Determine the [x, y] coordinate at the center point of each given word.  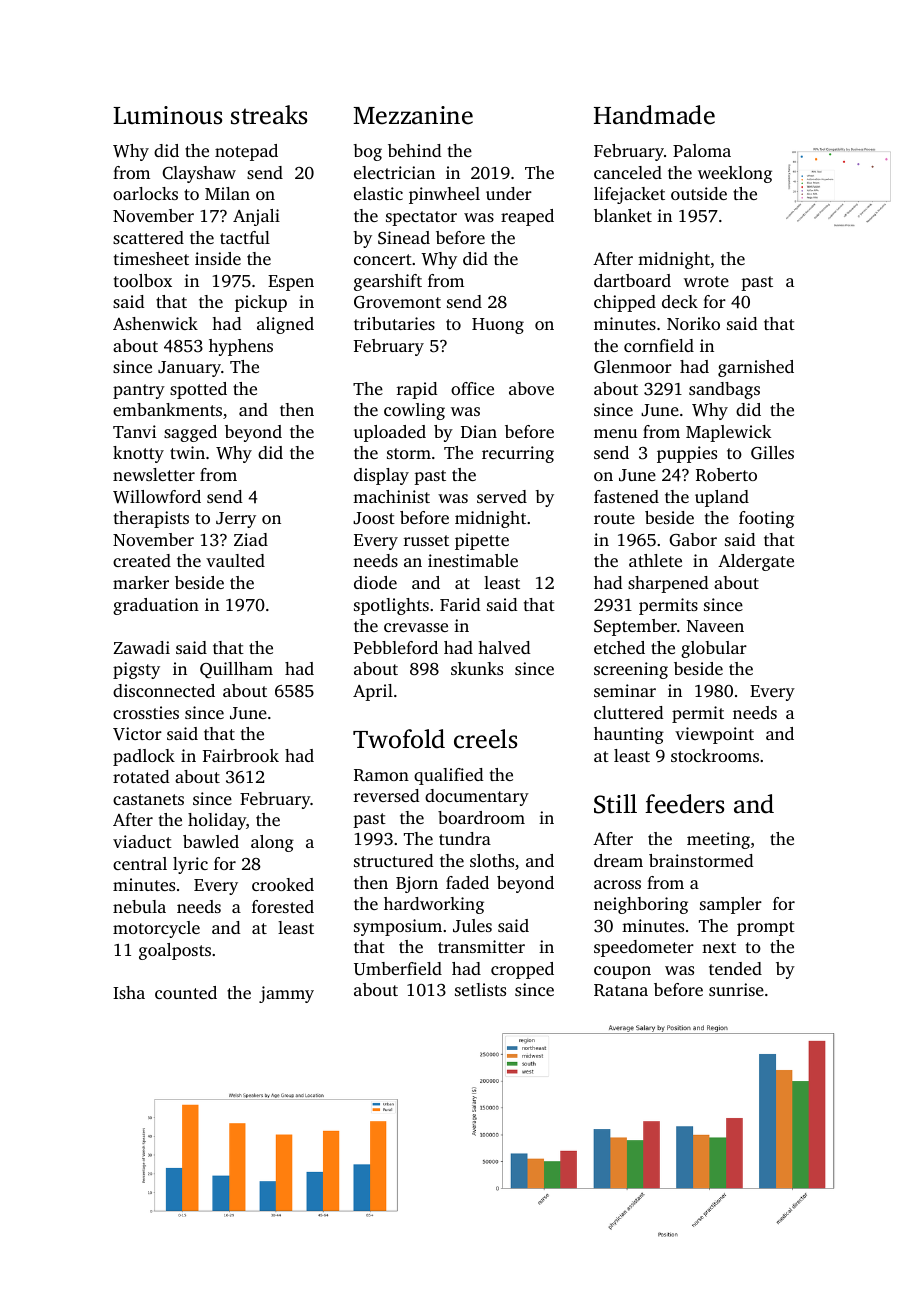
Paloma [702, 150]
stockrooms [715, 755]
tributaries [394, 323]
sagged [190, 433]
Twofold [399, 739]
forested [283, 906]
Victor [137, 733]
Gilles [772, 453]
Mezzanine [413, 115]
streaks [269, 115]
